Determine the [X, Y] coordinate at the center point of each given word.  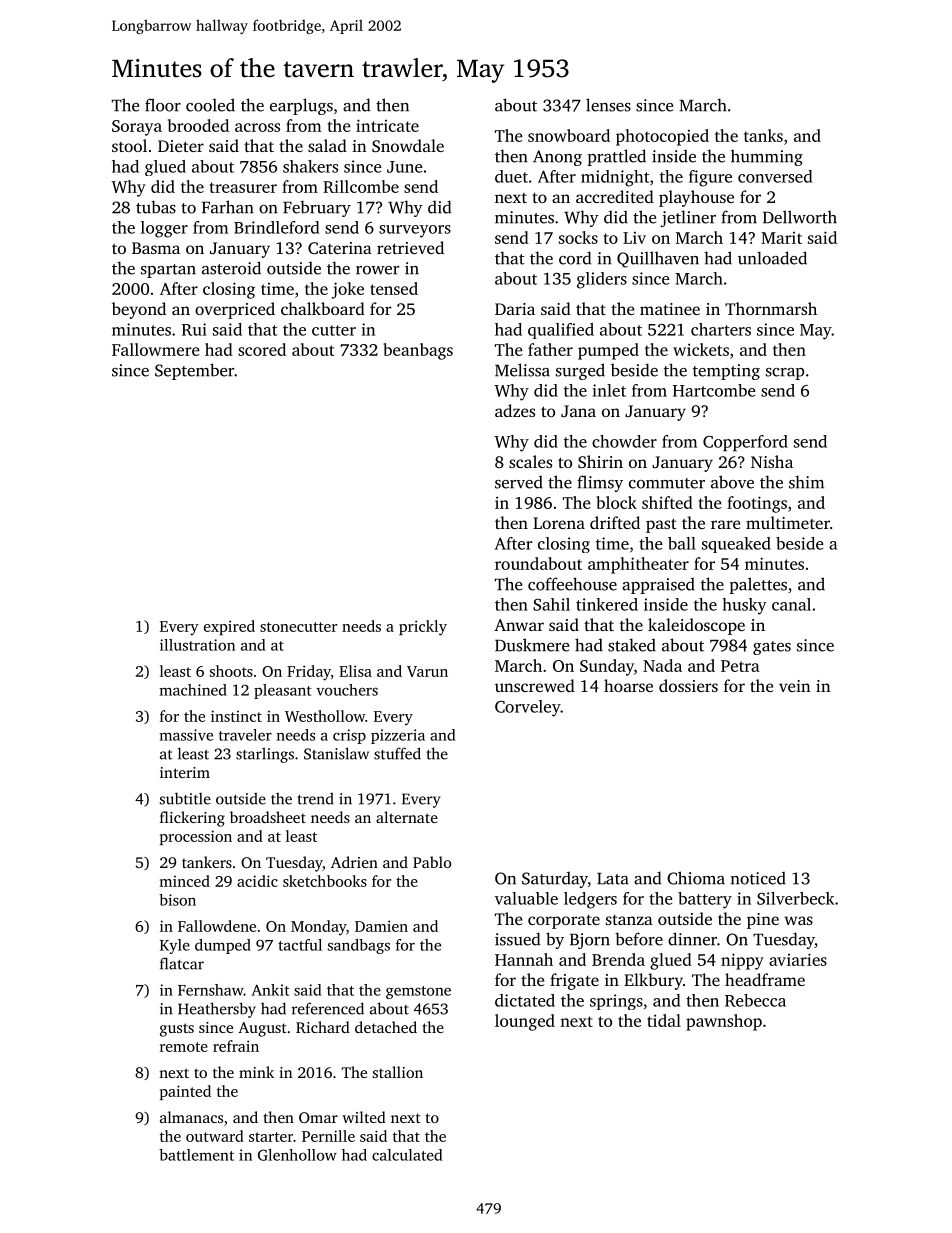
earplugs [301, 106]
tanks [763, 135]
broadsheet [268, 817]
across [257, 127]
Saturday [555, 880]
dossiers [688, 685]
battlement [196, 1155]
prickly [423, 628]
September [194, 371]
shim [806, 482]
